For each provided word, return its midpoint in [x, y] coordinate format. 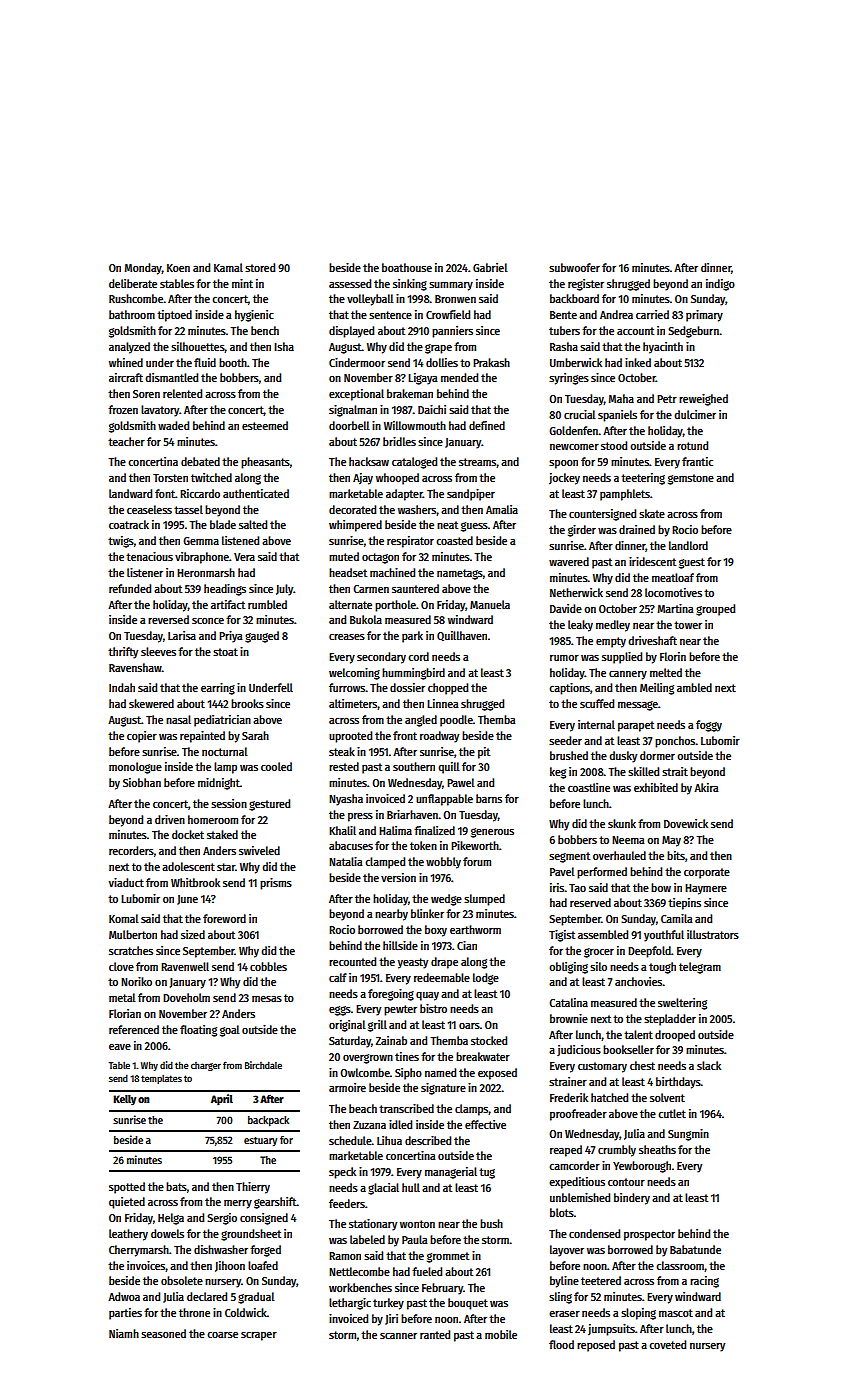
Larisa [182, 635]
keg [558, 773]
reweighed [703, 400]
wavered [569, 561]
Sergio [222, 1219]
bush [491, 1223]
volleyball [370, 300]
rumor [564, 657]
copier [142, 737]
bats [176, 1186]
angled [421, 721]
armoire [347, 1087]
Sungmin [688, 1135]
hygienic [254, 316]
